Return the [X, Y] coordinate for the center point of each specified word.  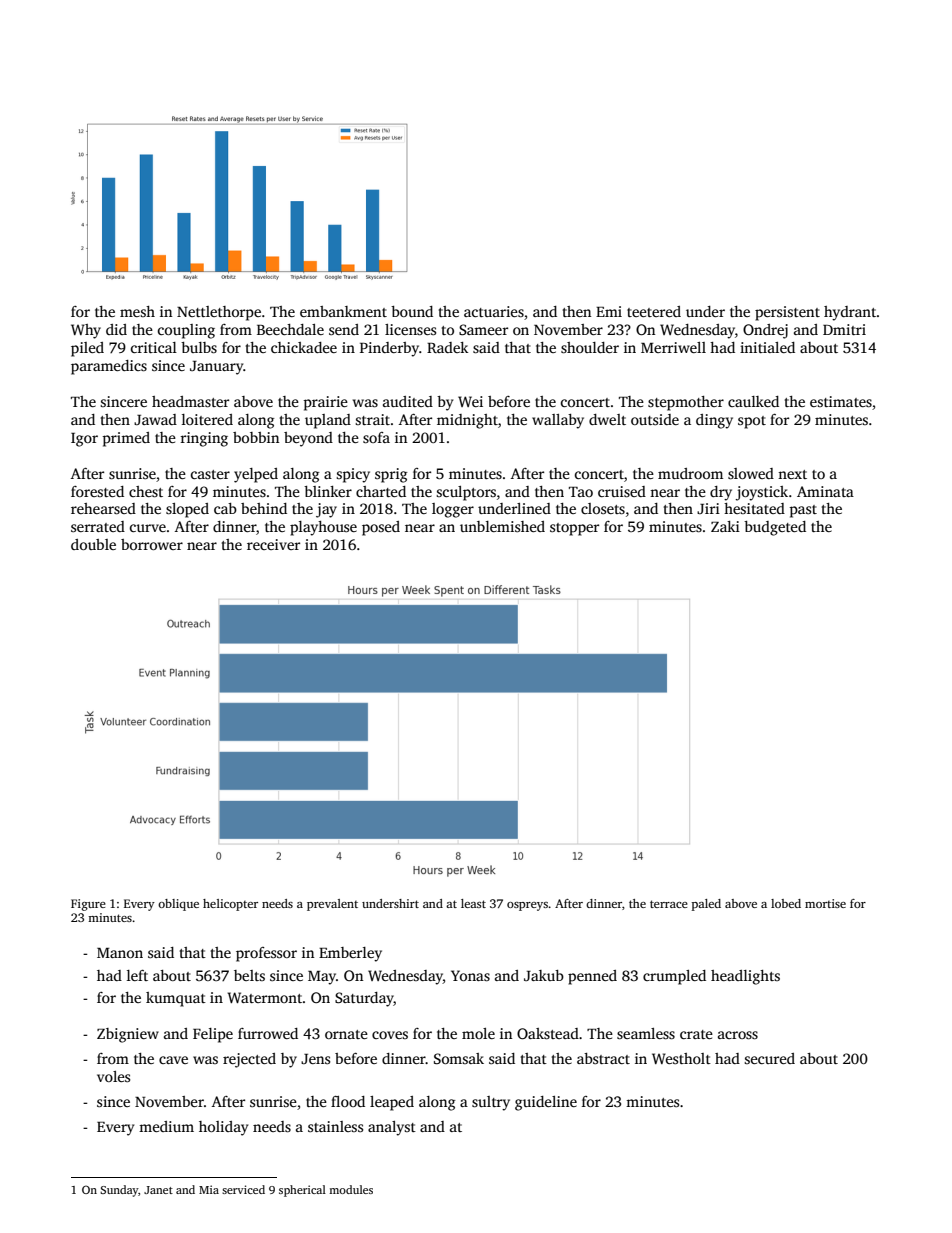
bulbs [199, 347]
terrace [669, 904]
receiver [273, 544]
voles [113, 1076]
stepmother [686, 403]
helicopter [230, 905]
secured [769, 1058]
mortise [825, 903]
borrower [152, 544]
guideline [546, 1103]
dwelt [607, 419]
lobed [786, 903]
